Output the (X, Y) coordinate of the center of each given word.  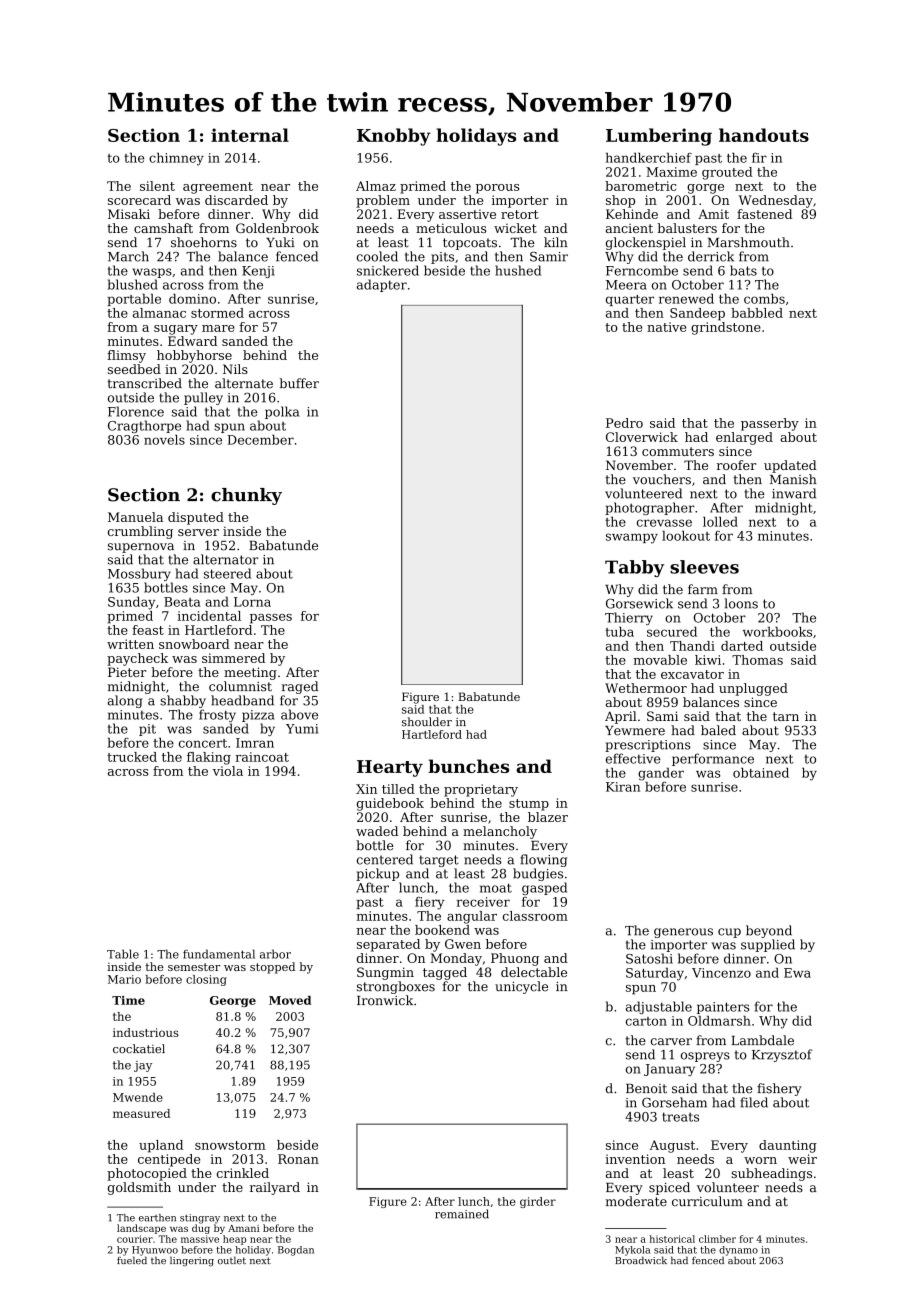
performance (713, 759)
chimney (176, 159)
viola (228, 771)
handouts (764, 135)
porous (497, 189)
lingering (192, 1261)
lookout (686, 536)
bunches (468, 766)
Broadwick (641, 1260)
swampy (632, 538)
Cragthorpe (144, 426)
